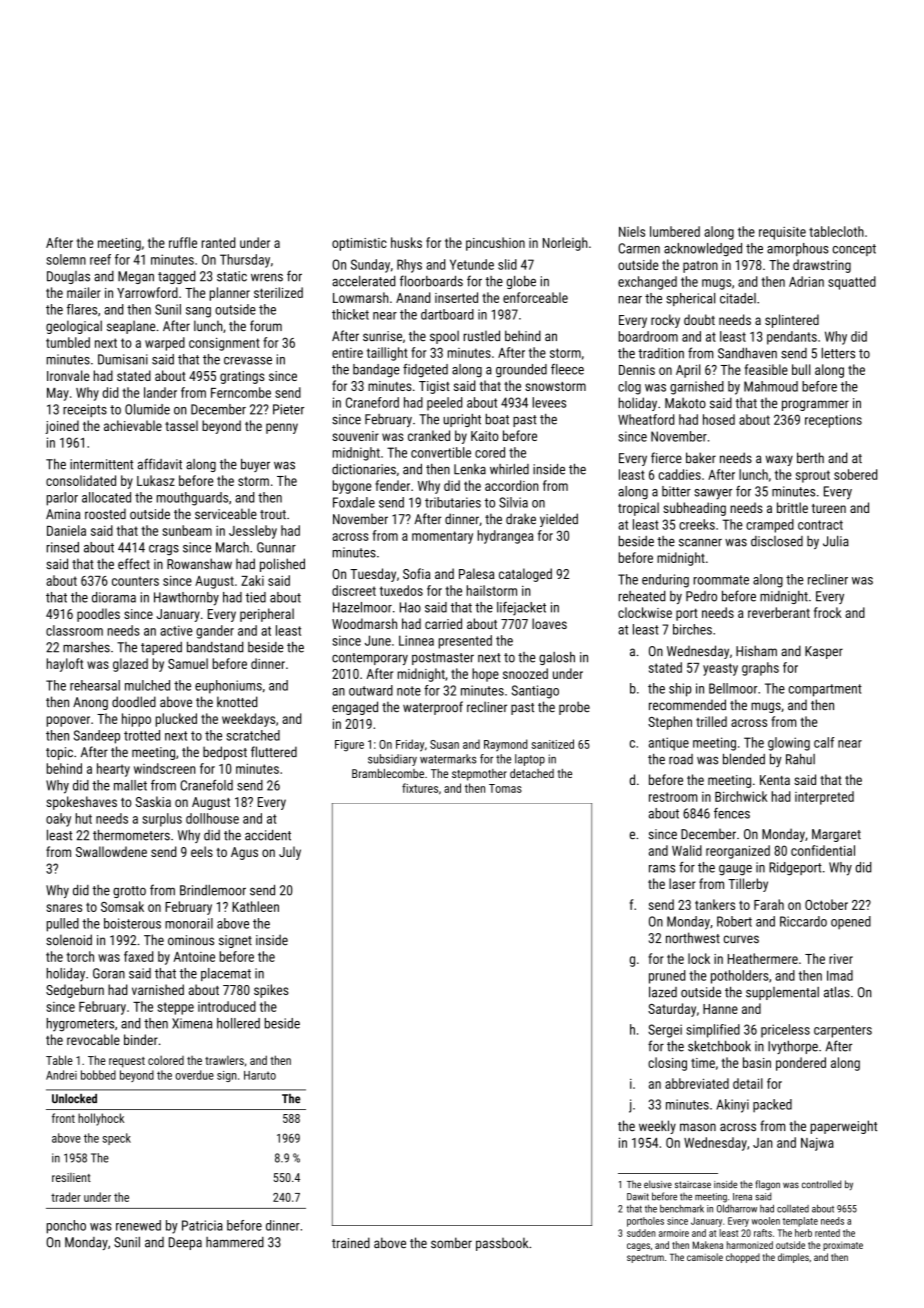 The height and width of the page is (1308, 924). I want to click on lumbered, so click(675, 231).
